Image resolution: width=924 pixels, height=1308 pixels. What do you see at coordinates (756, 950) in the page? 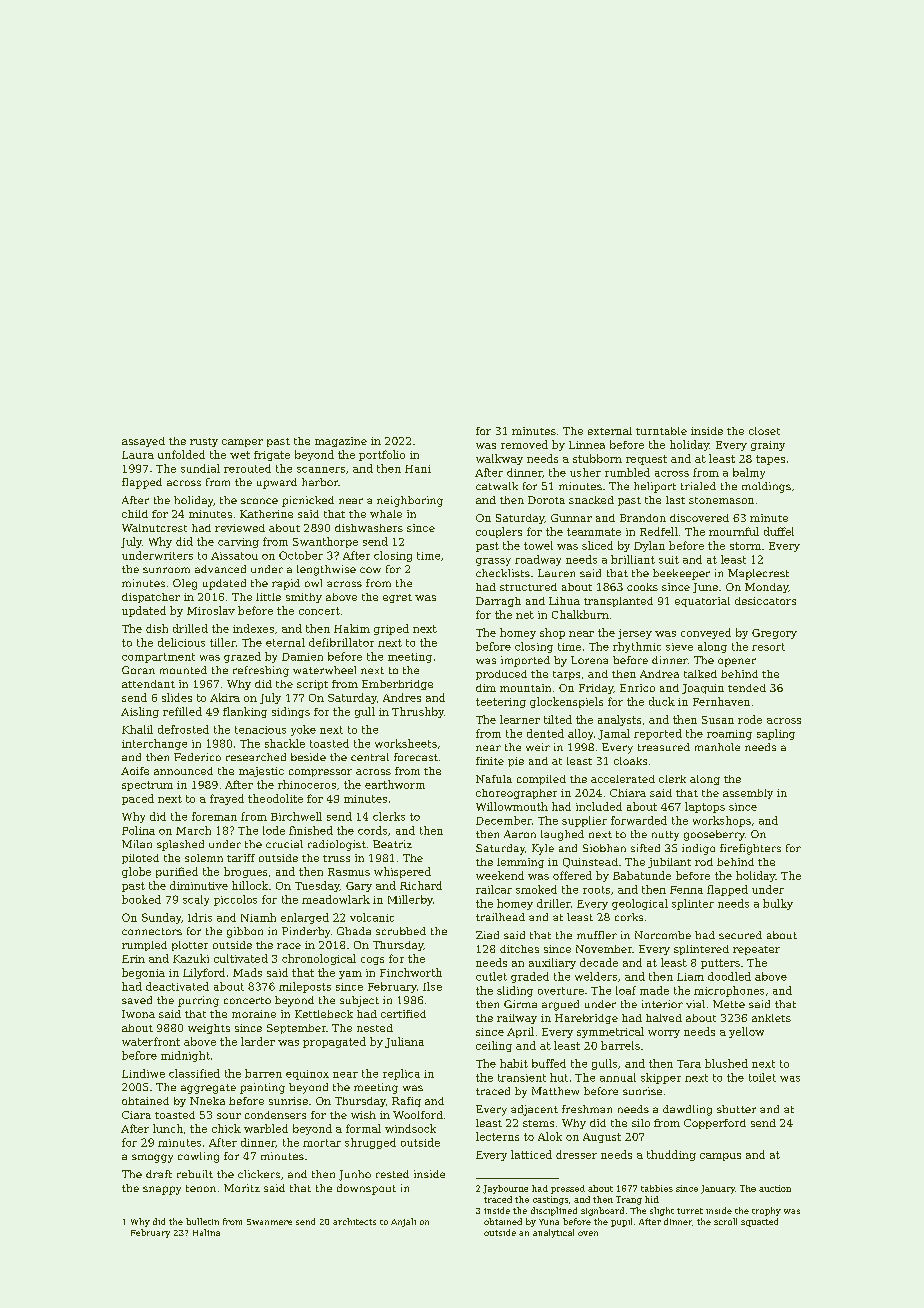
I see `repeater` at bounding box center [756, 950].
